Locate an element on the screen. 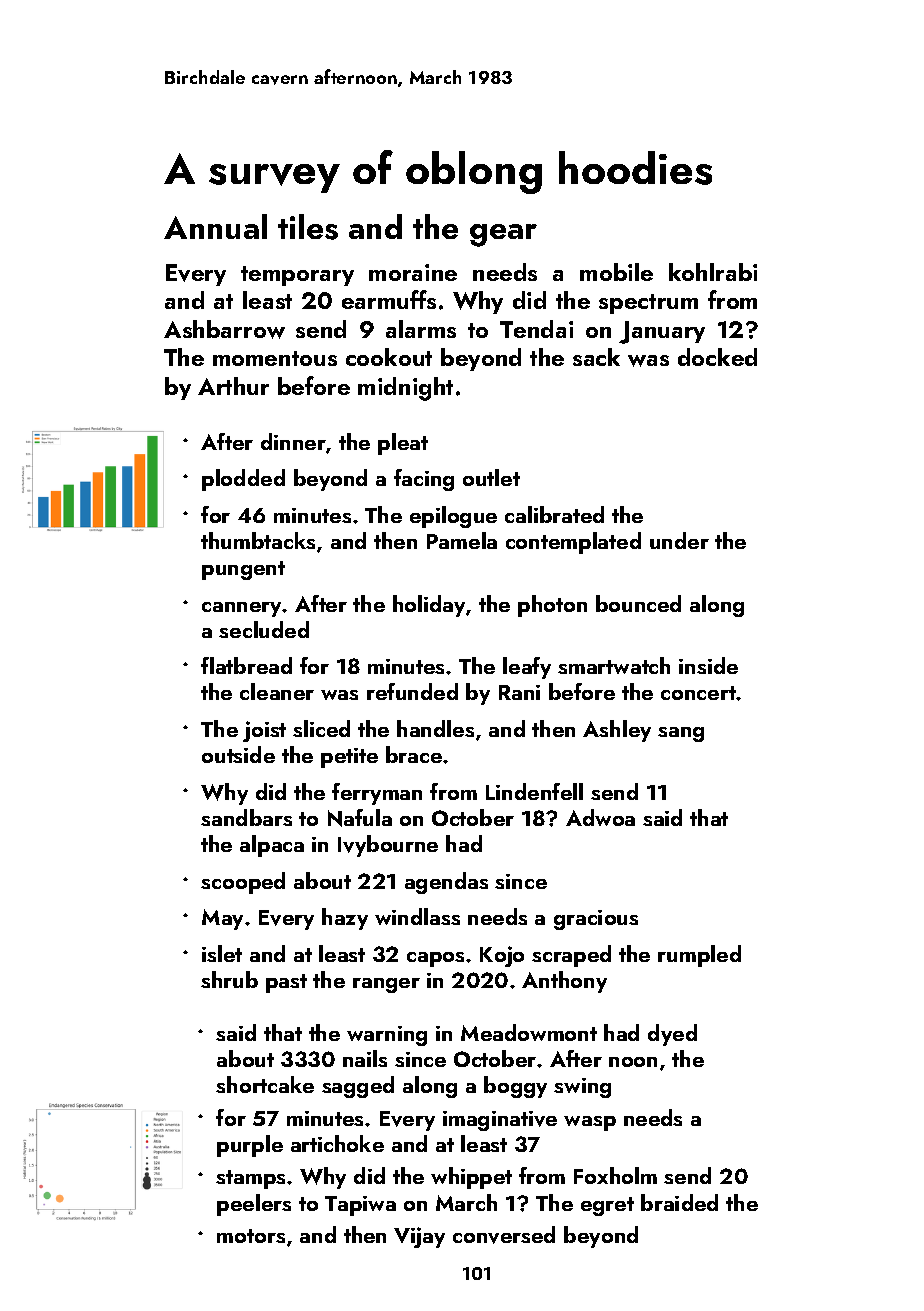 This screenshot has width=924, height=1311. leafy is located at coordinates (527, 668).
